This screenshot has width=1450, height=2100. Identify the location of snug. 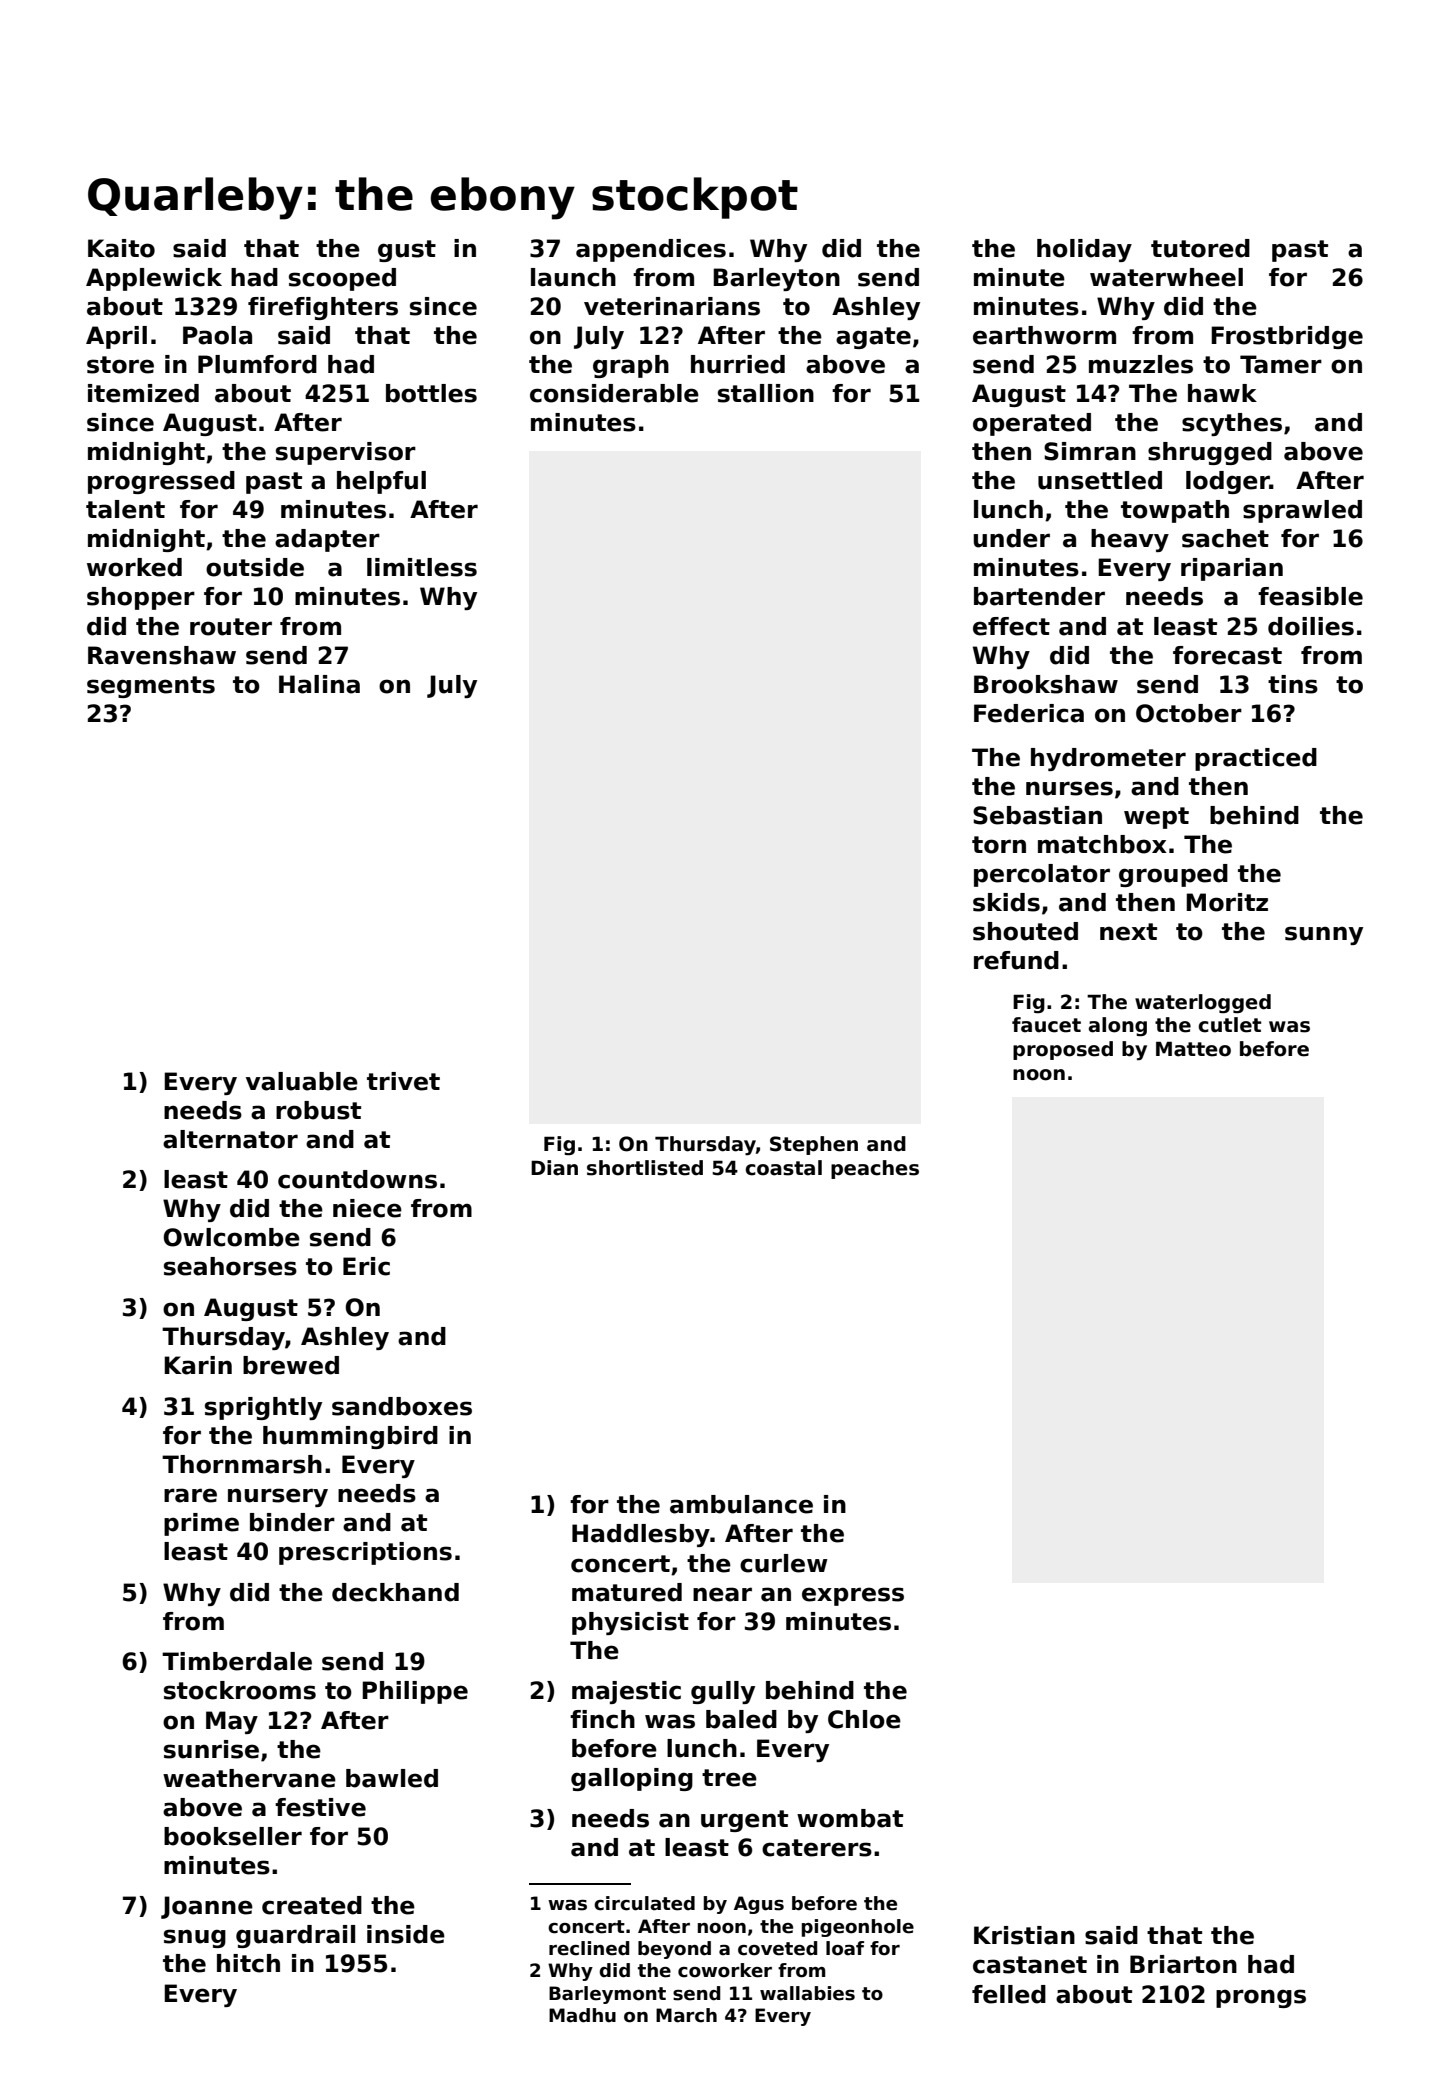
(195, 1938).
